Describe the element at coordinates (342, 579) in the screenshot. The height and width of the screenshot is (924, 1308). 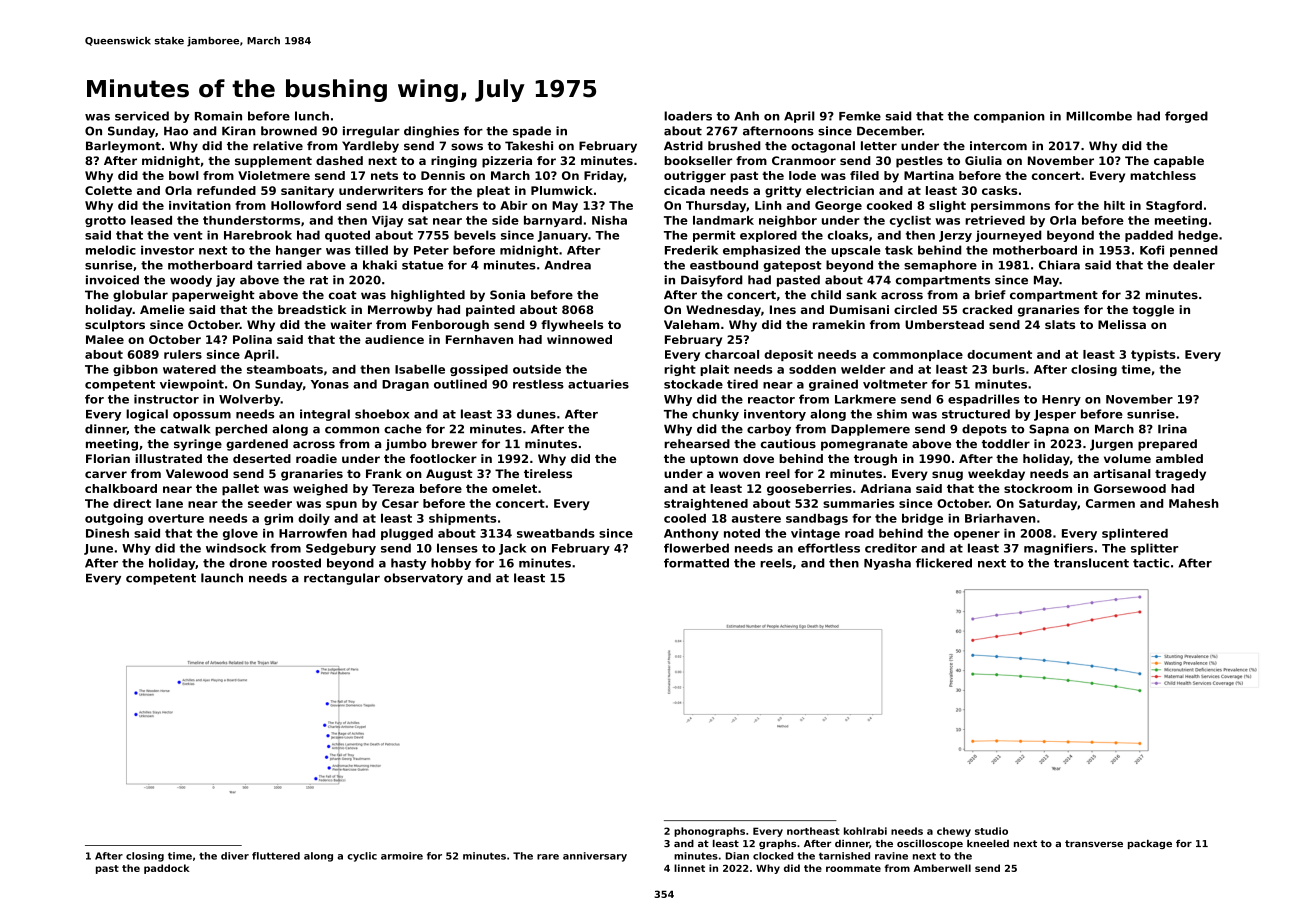
I see `rectangular` at that location.
